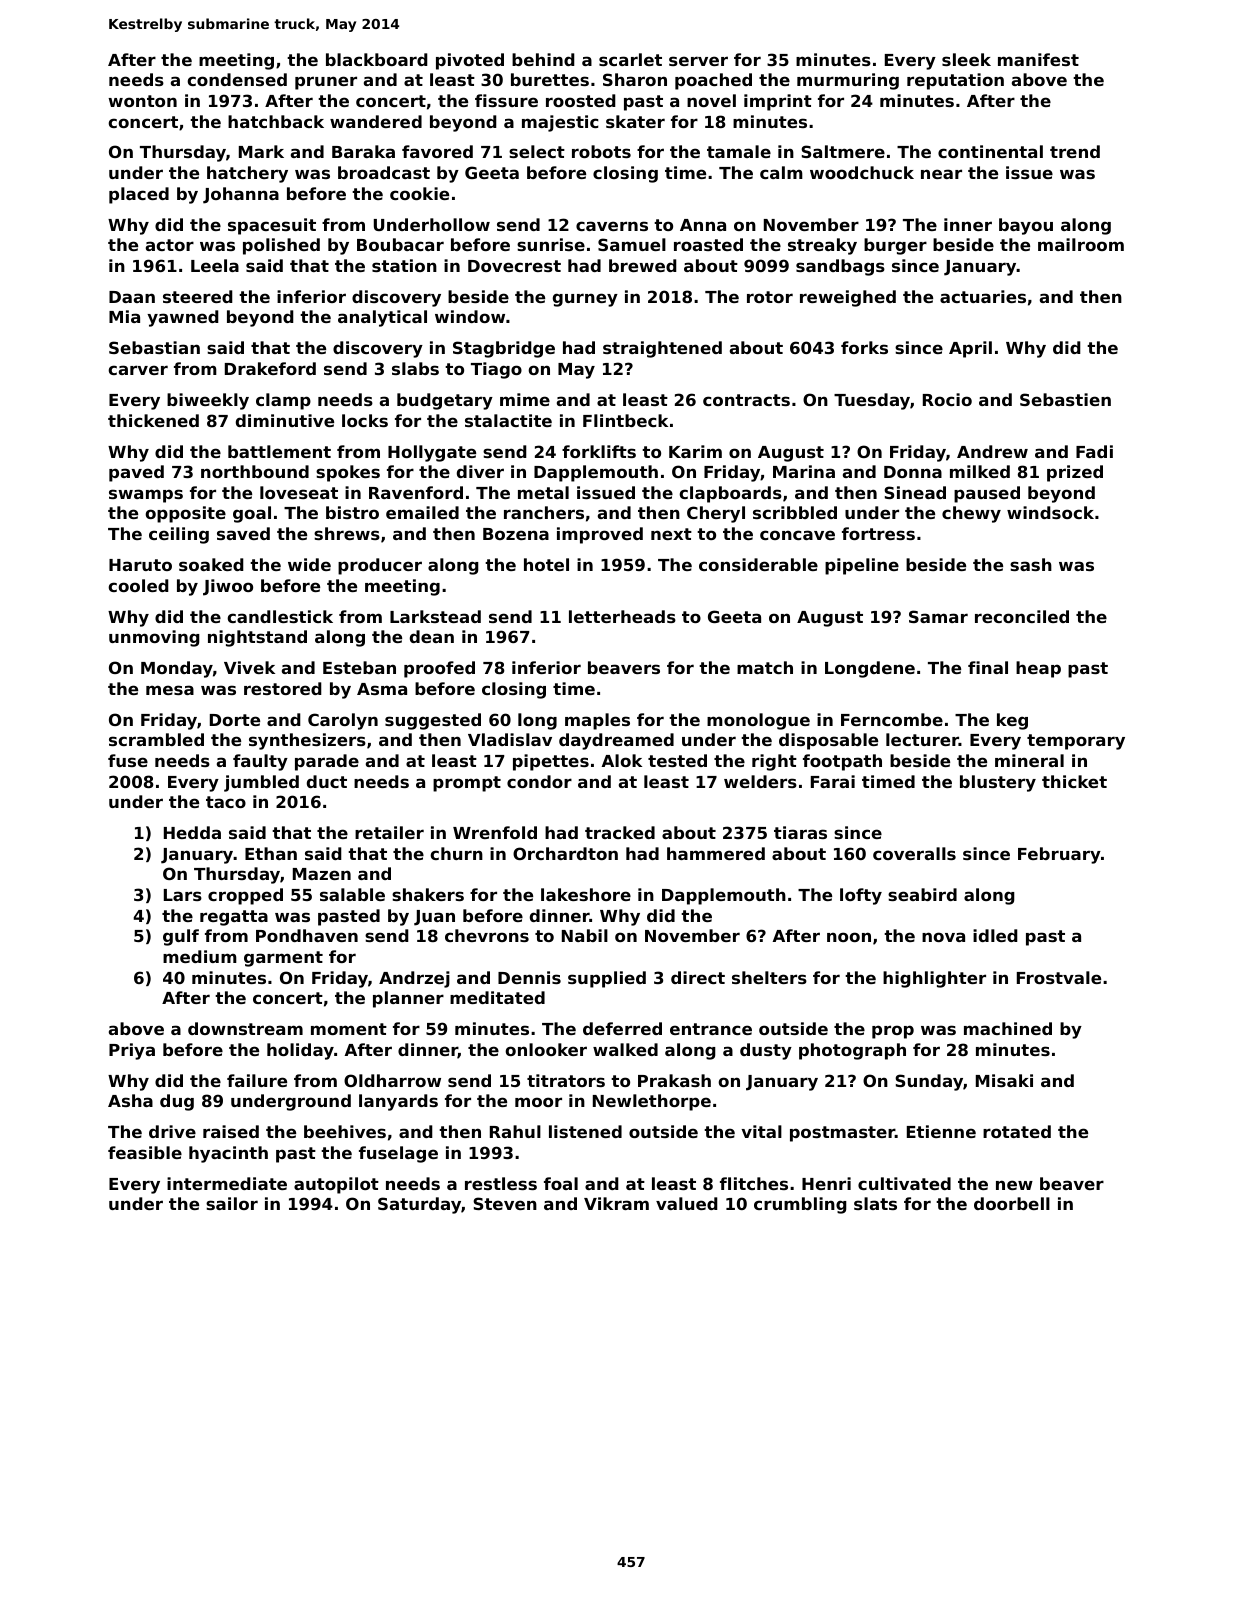 This screenshot has width=1234, height=1597. I want to click on windsock, so click(1050, 512).
